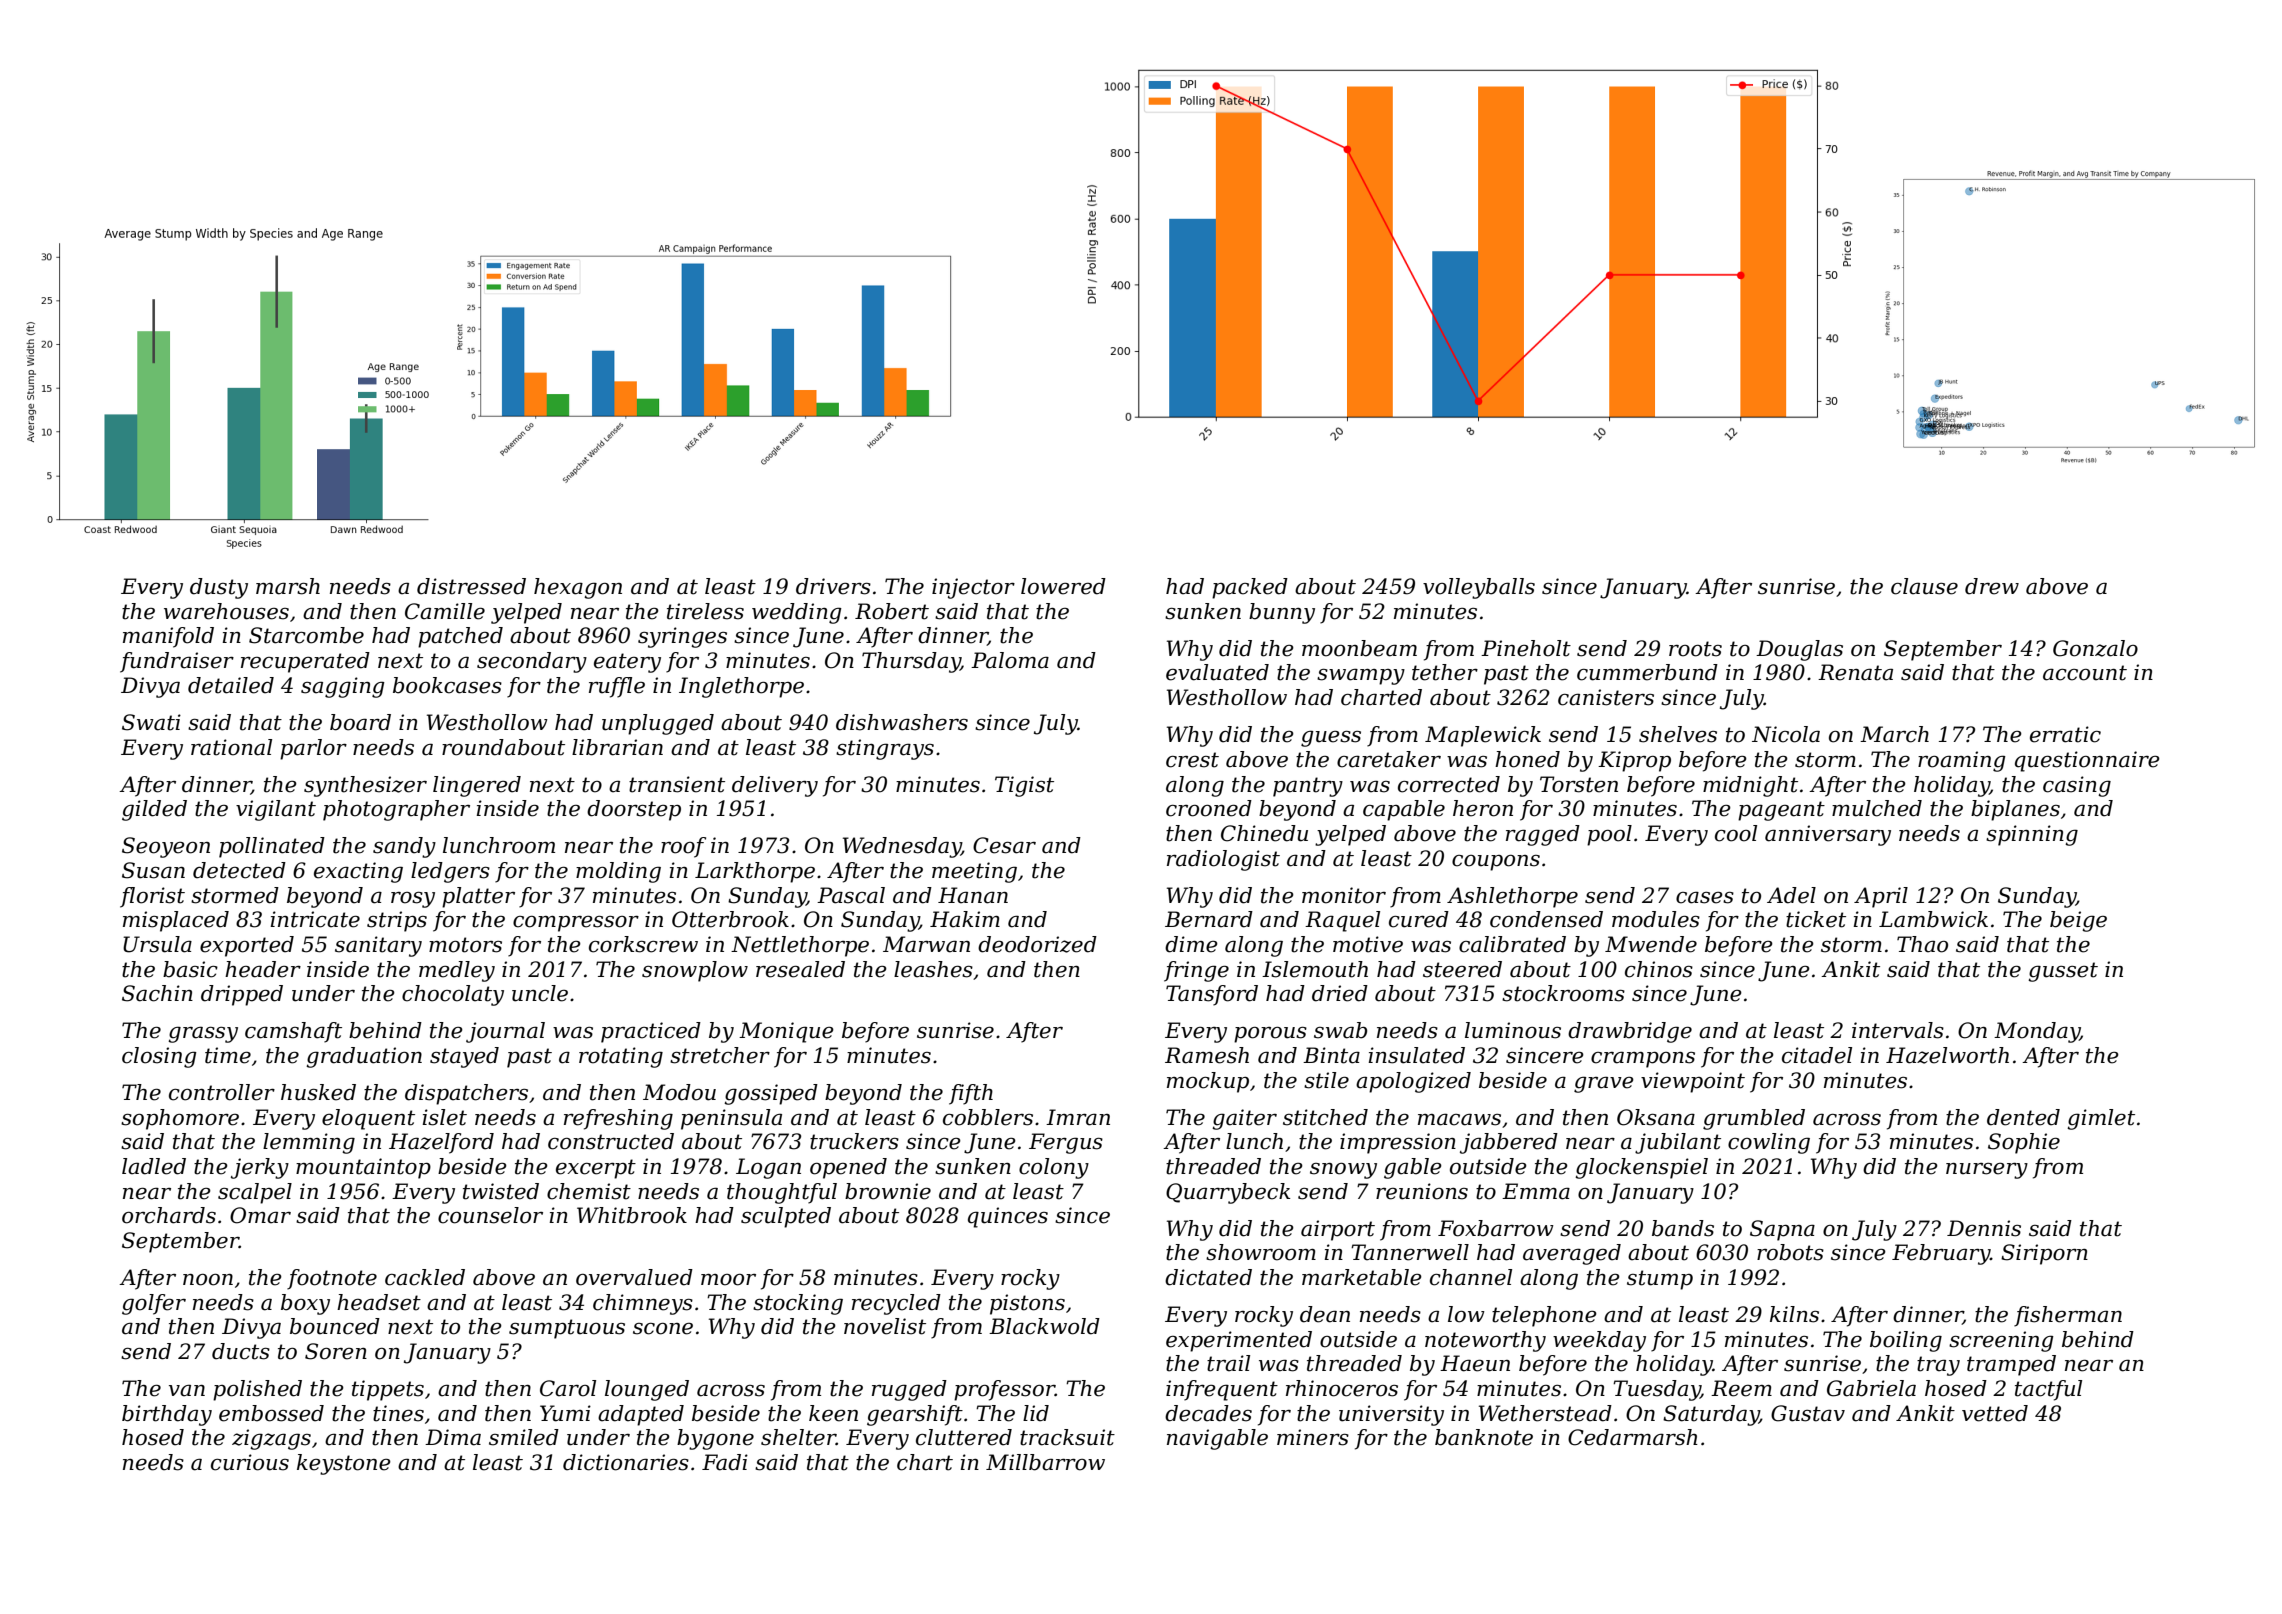 This screenshot has height=1614, width=2282. What do you see at coordinates (926, 944) in the screenshot?
I see `Marwan` at bounding box center [926, 944].
